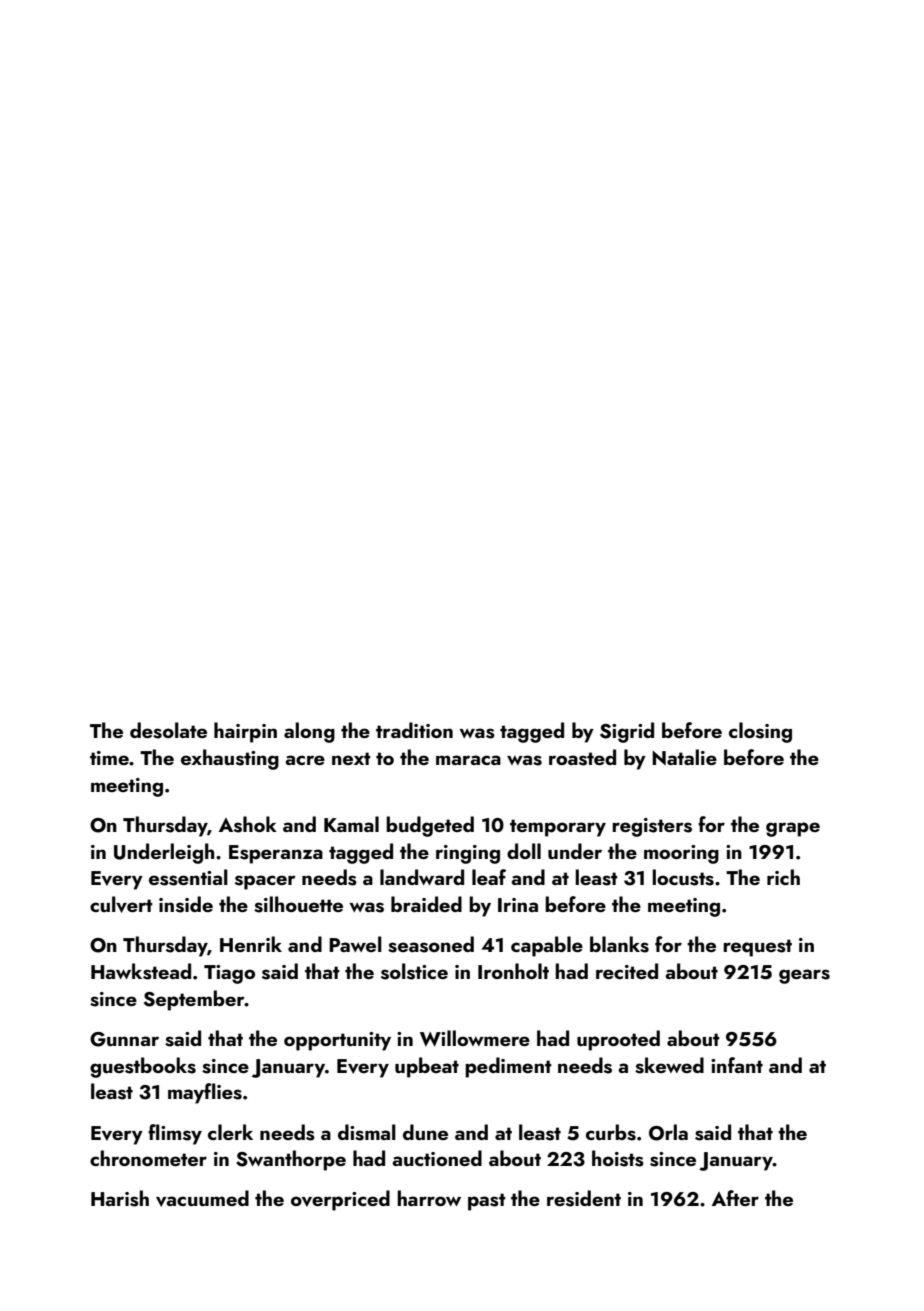 This page has width=924, height=1311. What do you see at coordinates (760, 732) in the page?
I see `closing` at bounding box center [760, 732].
